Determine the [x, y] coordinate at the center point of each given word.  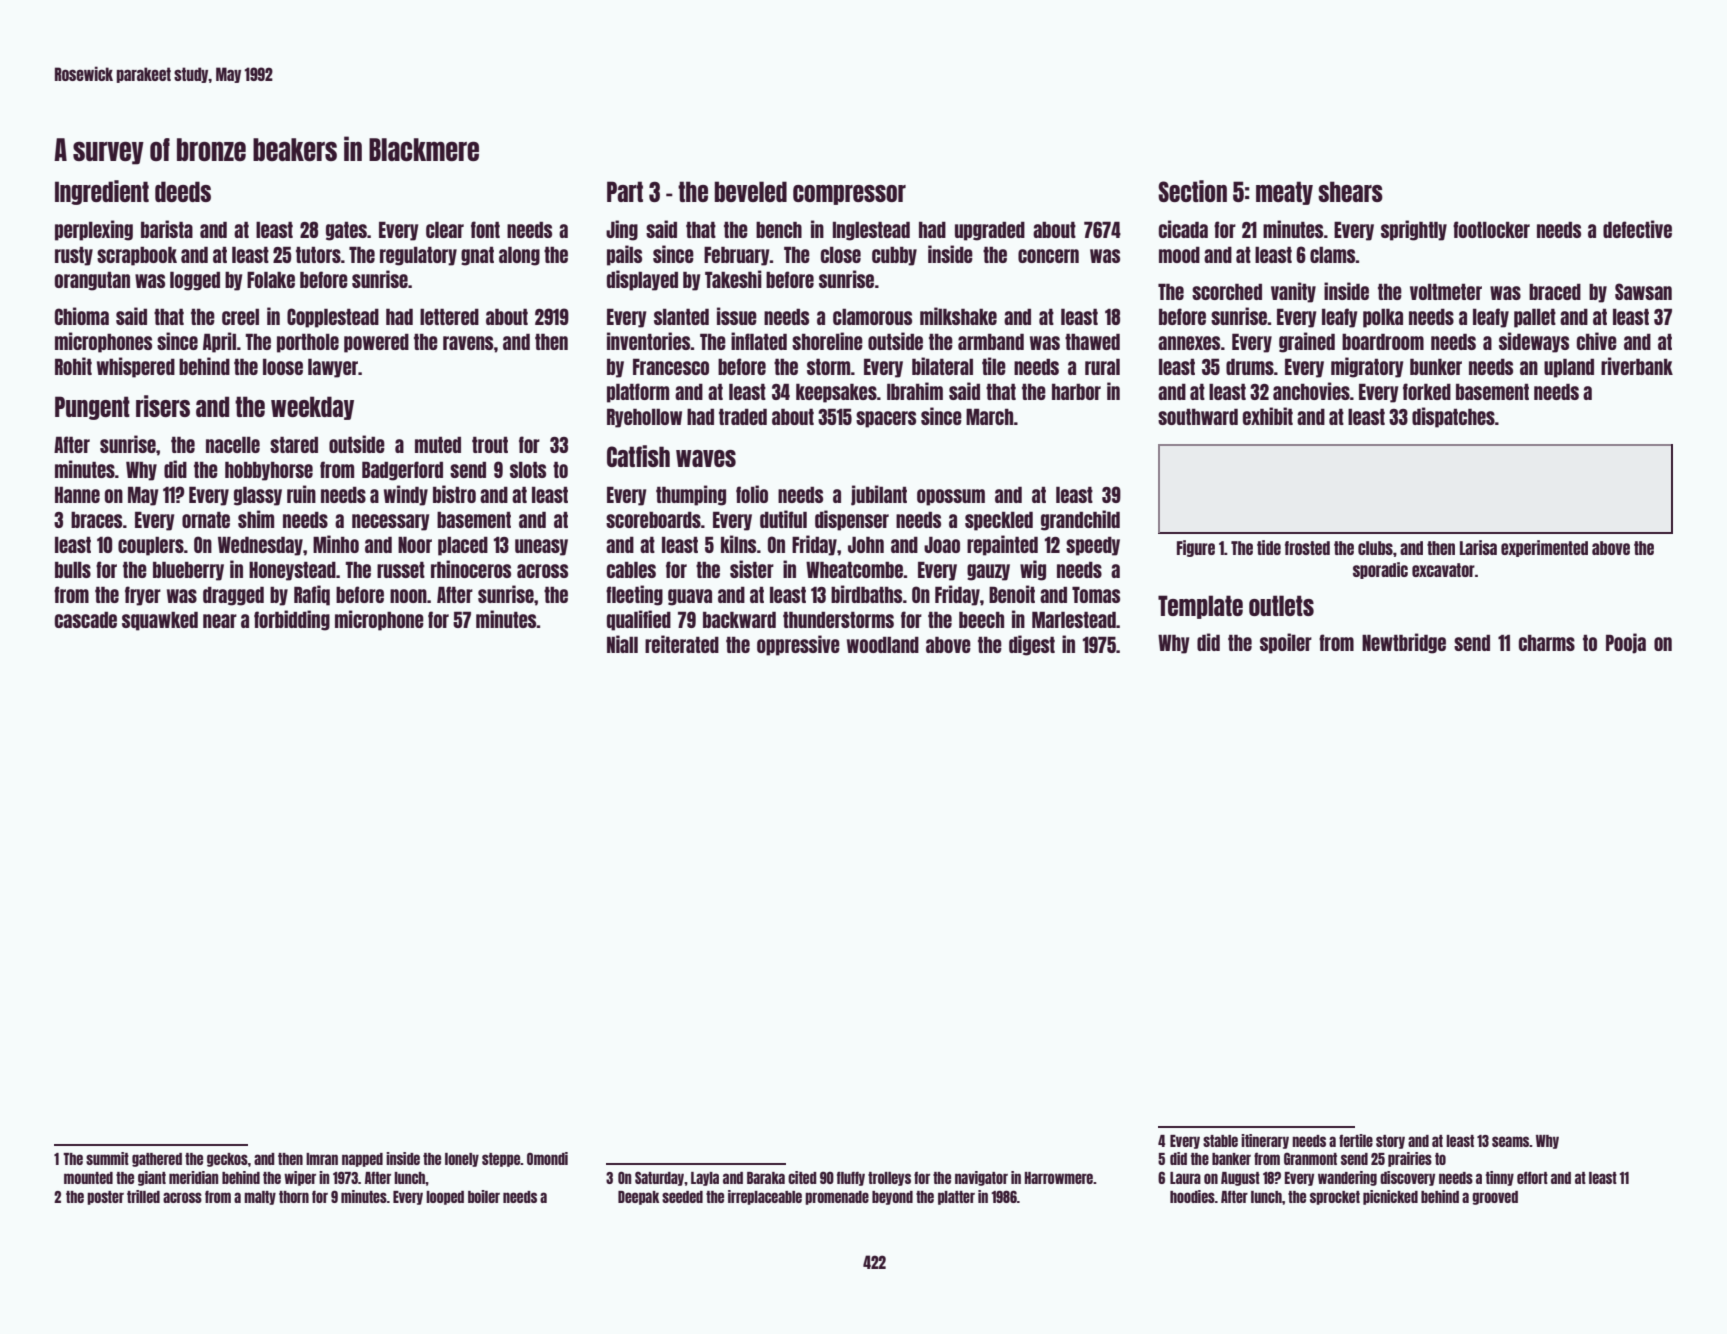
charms [1547, 642]
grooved [1495, 1198]
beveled [751, 191]
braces [96, 519]
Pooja [1626, 643]
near [220, 621]
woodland [883, 644]
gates [346, 231]
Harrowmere [1059, 1178]
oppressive [798, 645]
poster [105, 1198]
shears [1350, 191]
